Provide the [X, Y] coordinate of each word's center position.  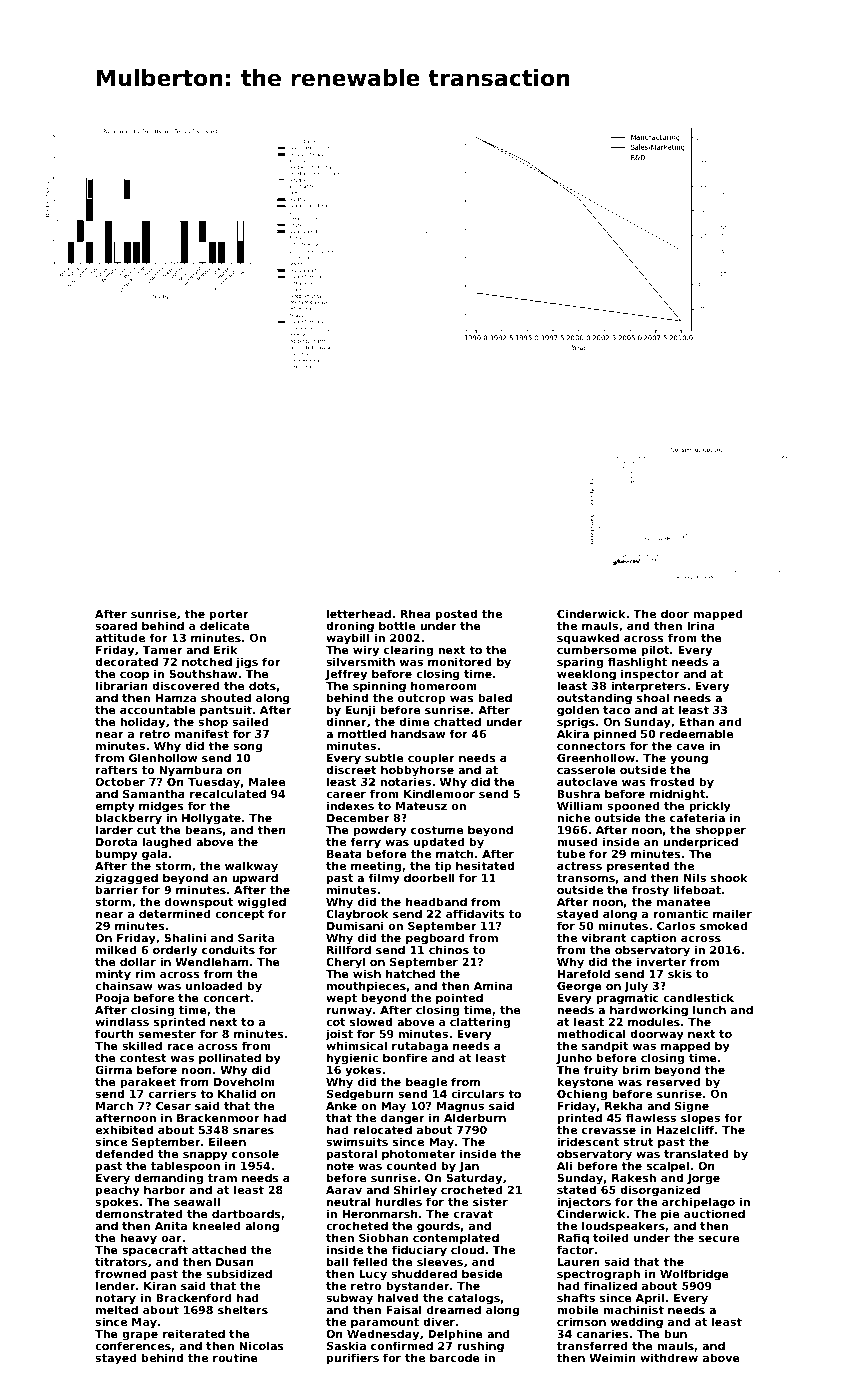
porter [229, 616]
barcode [455, 1357]
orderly [175, 952]
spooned [633, 807]
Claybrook [357, 916]
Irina [701, 626]
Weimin [612, 1357]
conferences [133, 1346]
